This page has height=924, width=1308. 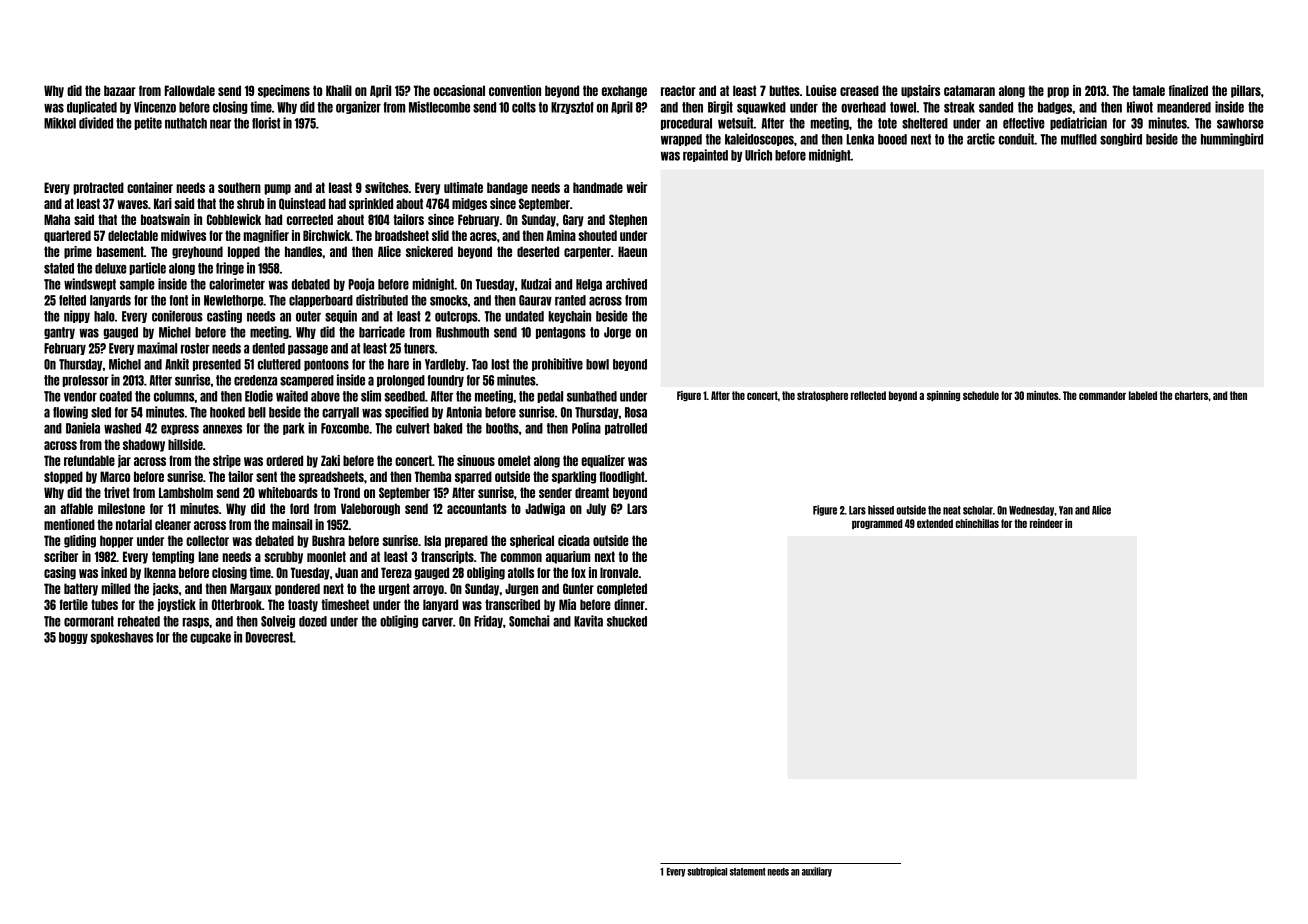 What do you see at coordinates (707, 872) in the page?
I see `subtropical` at bounding box center [707, 872].
